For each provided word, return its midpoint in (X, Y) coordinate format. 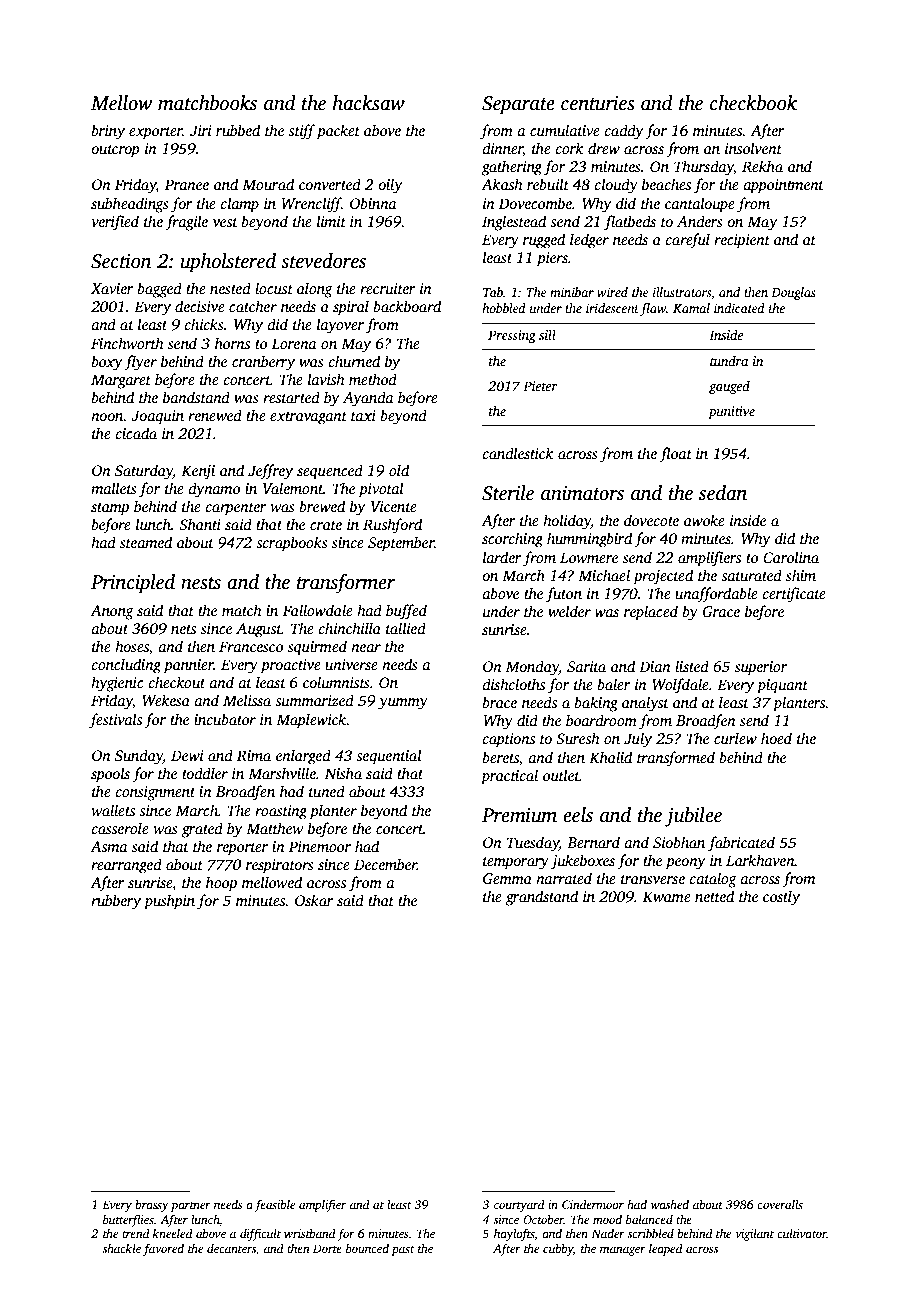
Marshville (282, 773)
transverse (653, 879)
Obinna (373, 203)
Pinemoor (320, 846)
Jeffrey (270, 472)
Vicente (394, 506)
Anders (700, 221)
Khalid (610, 757)
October (543, 1219)
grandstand (542, 898)
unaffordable (716, 595)
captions (508, 740)
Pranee (187, 184)
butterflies (128, 1220)
